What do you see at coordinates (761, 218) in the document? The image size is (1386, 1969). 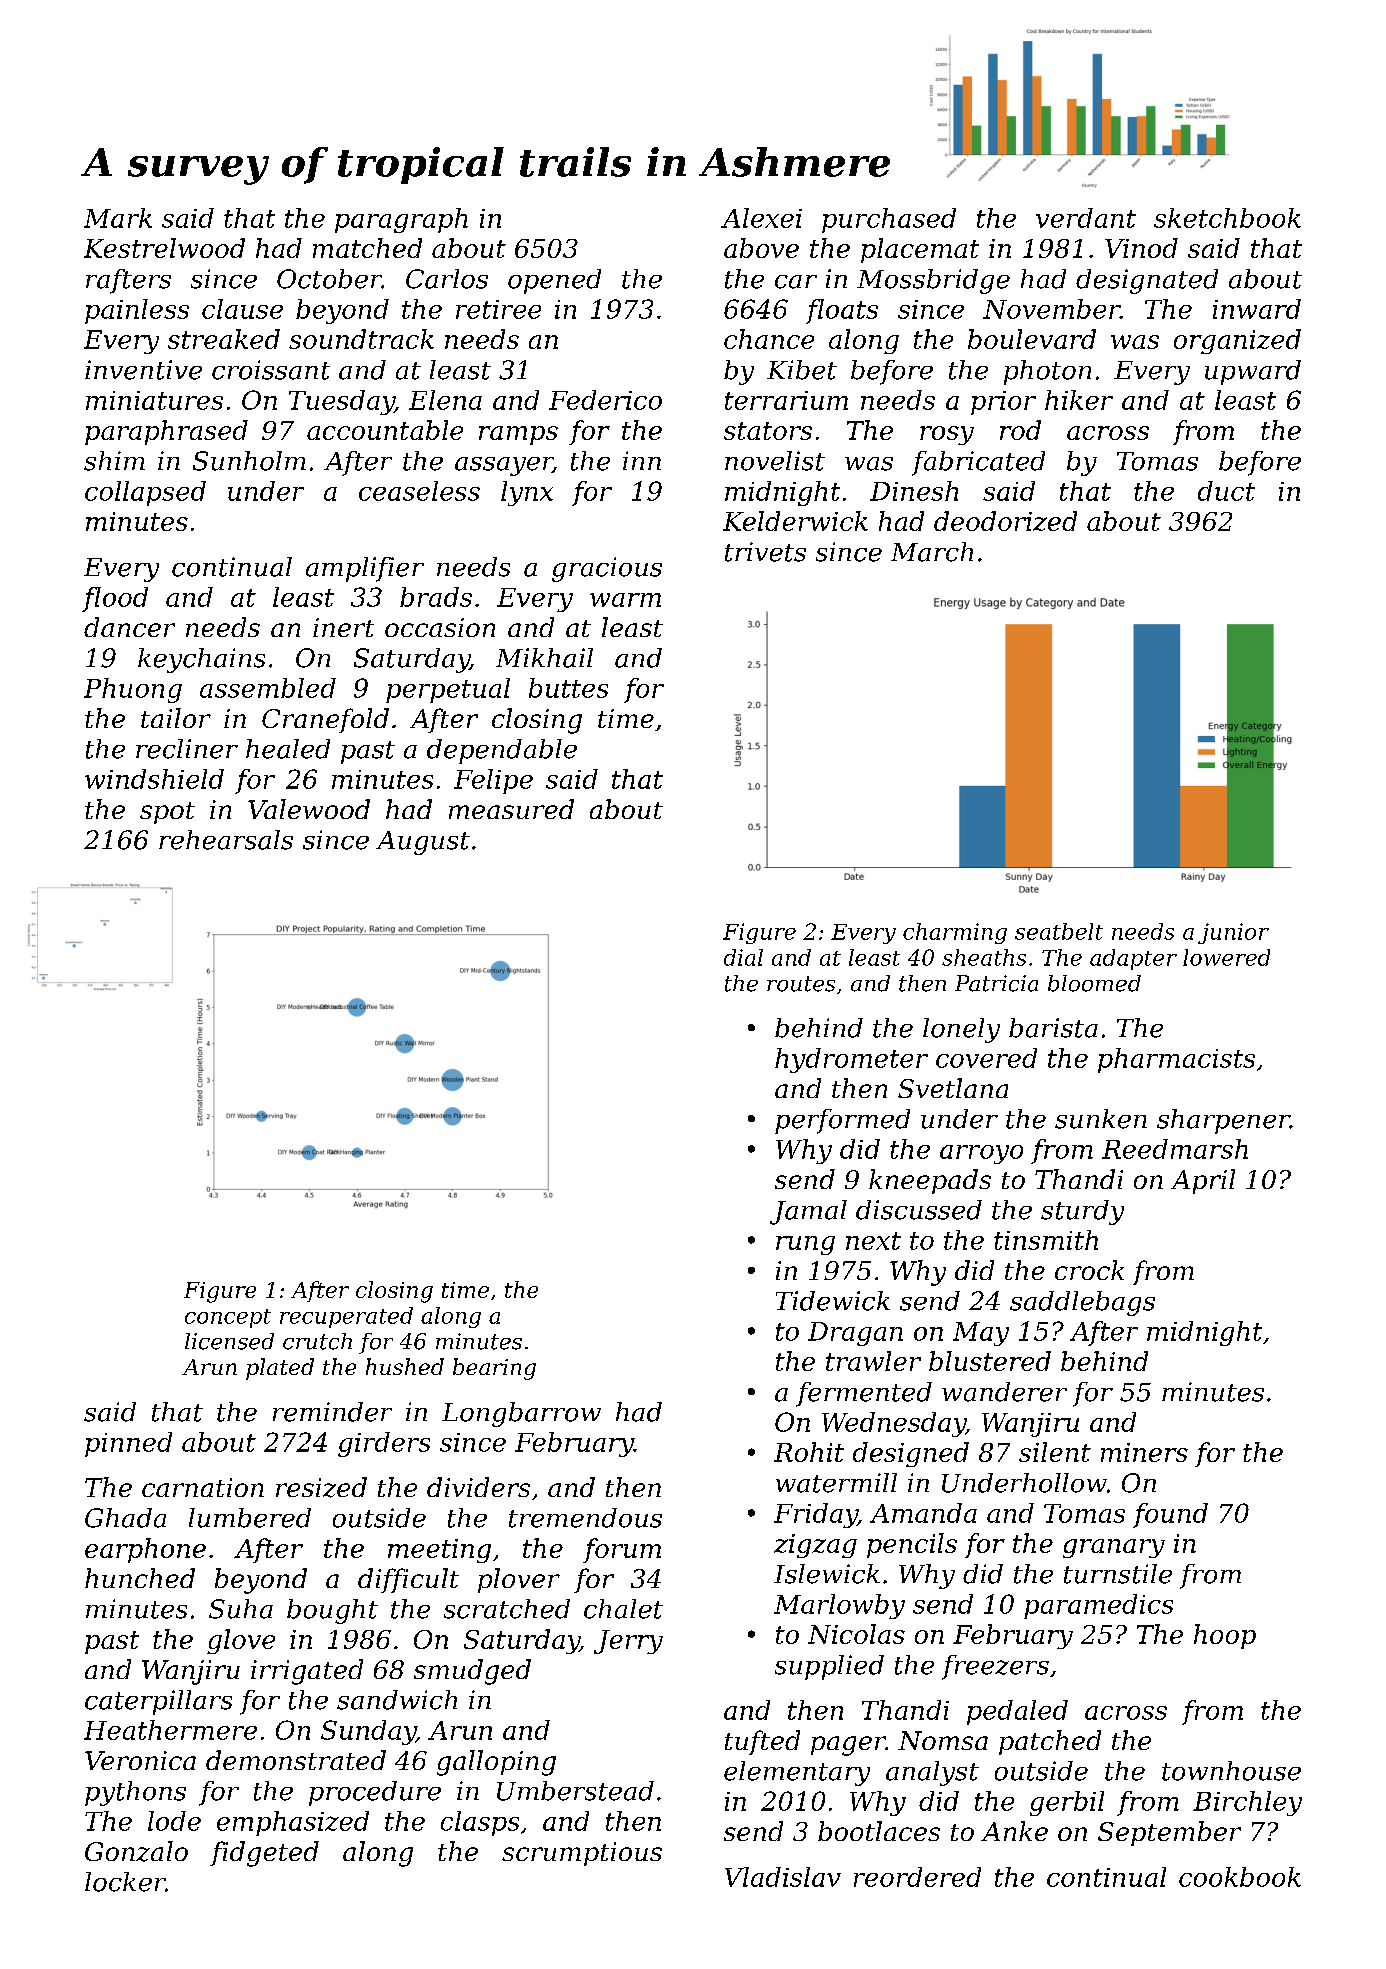 I see `Alexei` at bounding box center [761, 218].
